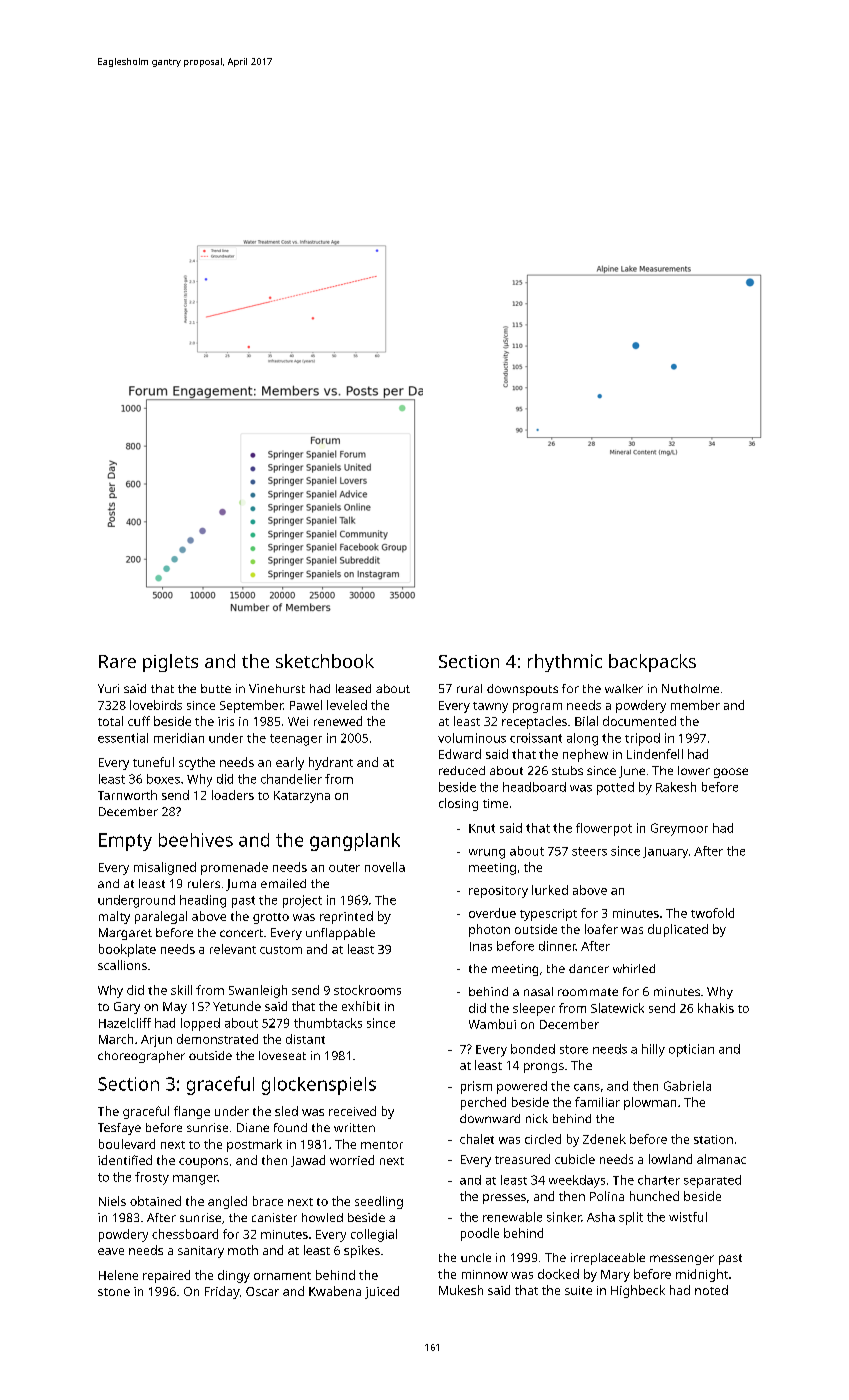 This image has height=1400, width=849. Describe the element at coordinates (587, 1087) in the image. I see `cans` at that location.
